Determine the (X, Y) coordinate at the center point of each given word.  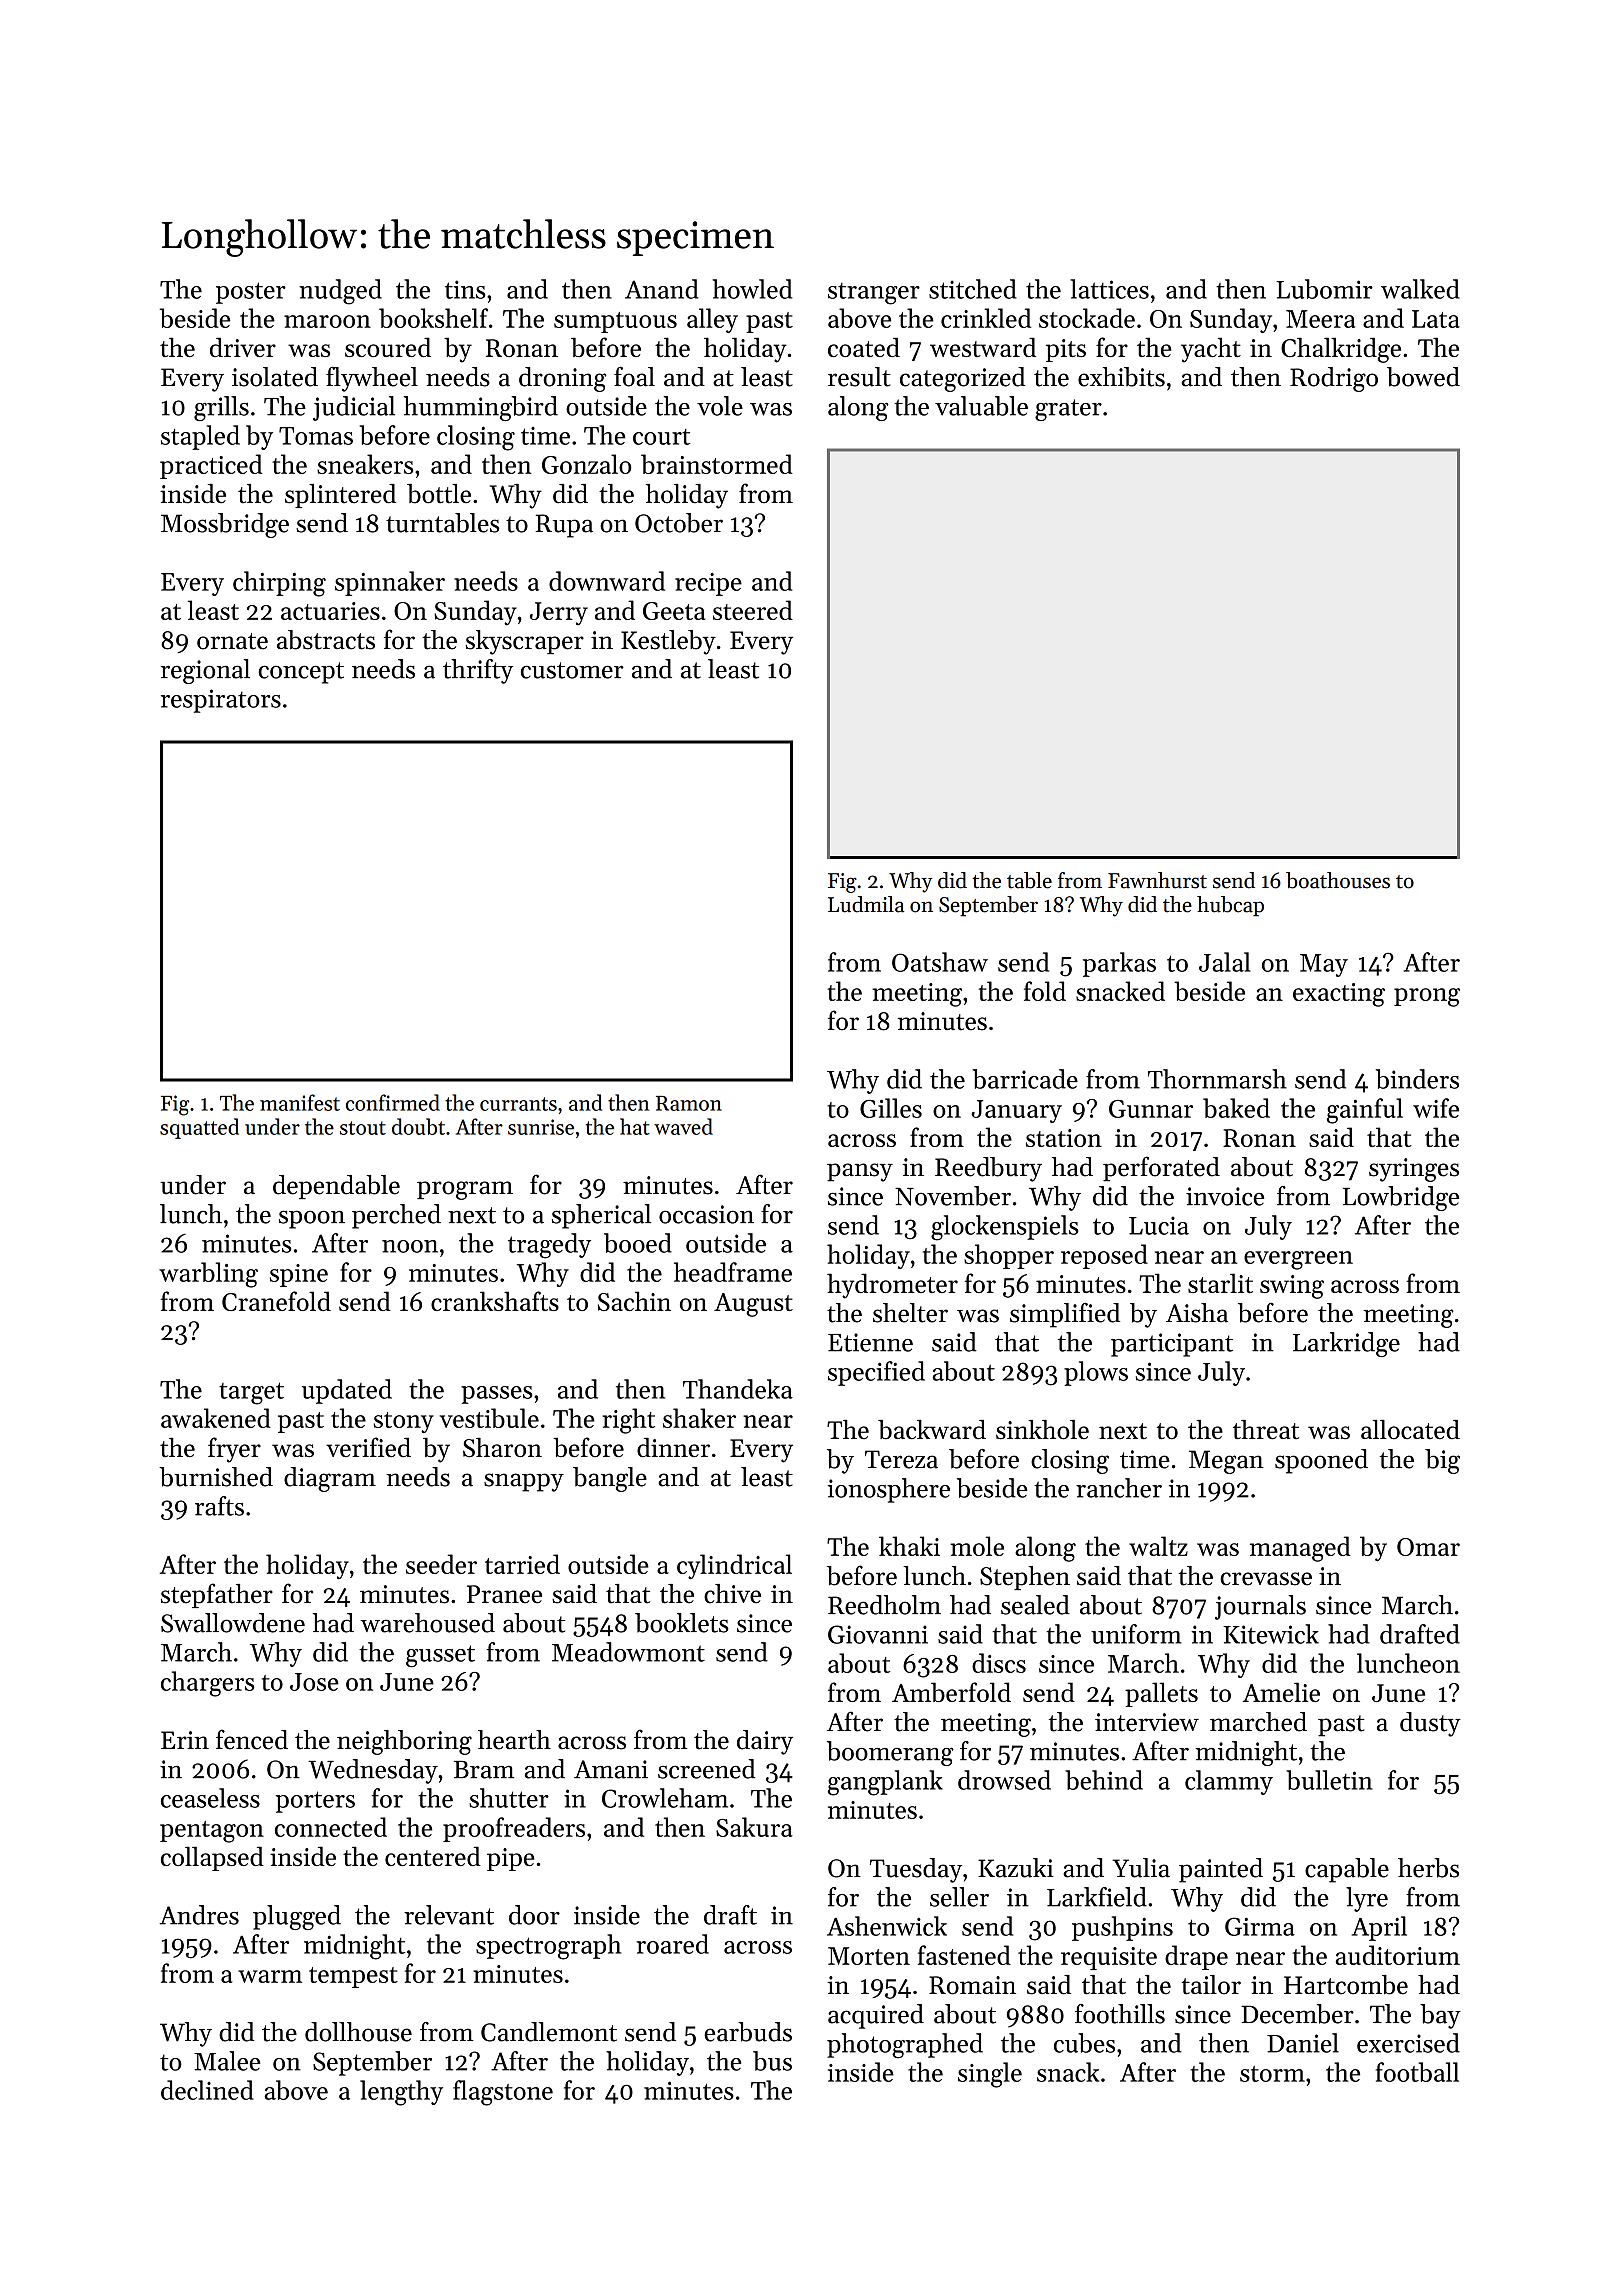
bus (772, 2061)
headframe (733, 1272)
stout (363, 1128)
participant (1172, 1345)
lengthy (401, 2093)
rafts (219, 1506)
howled (752, 289)
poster (251, 293)
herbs (1428, 1868)
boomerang (890, 1753)
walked (1420, 289)
